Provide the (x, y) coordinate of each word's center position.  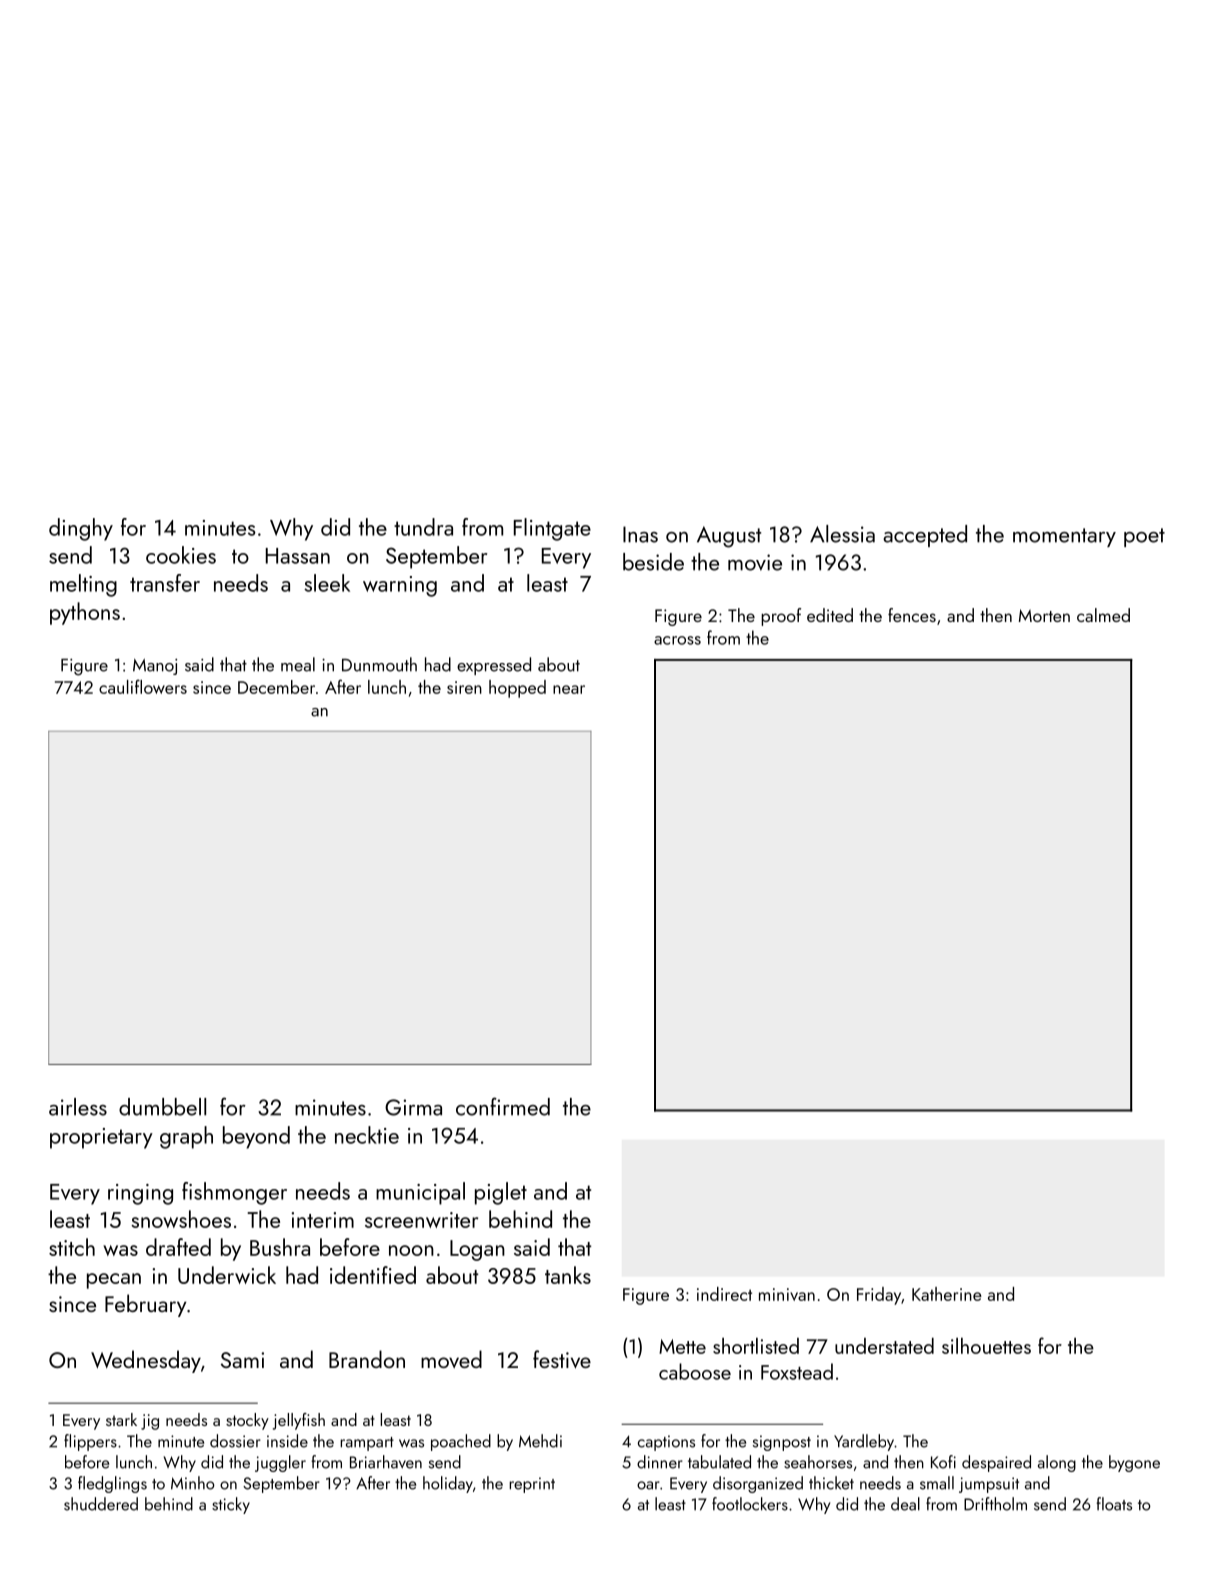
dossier (235, 1441)
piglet (501, 1193)
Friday (879, 1296)
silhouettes (986, 1346)
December (276, 687)
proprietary (101, 1138)
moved (451, 1359)
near (569, 689)
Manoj (155, 667)
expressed (494, 666)
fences (912, 615)
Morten (1044, 615)
